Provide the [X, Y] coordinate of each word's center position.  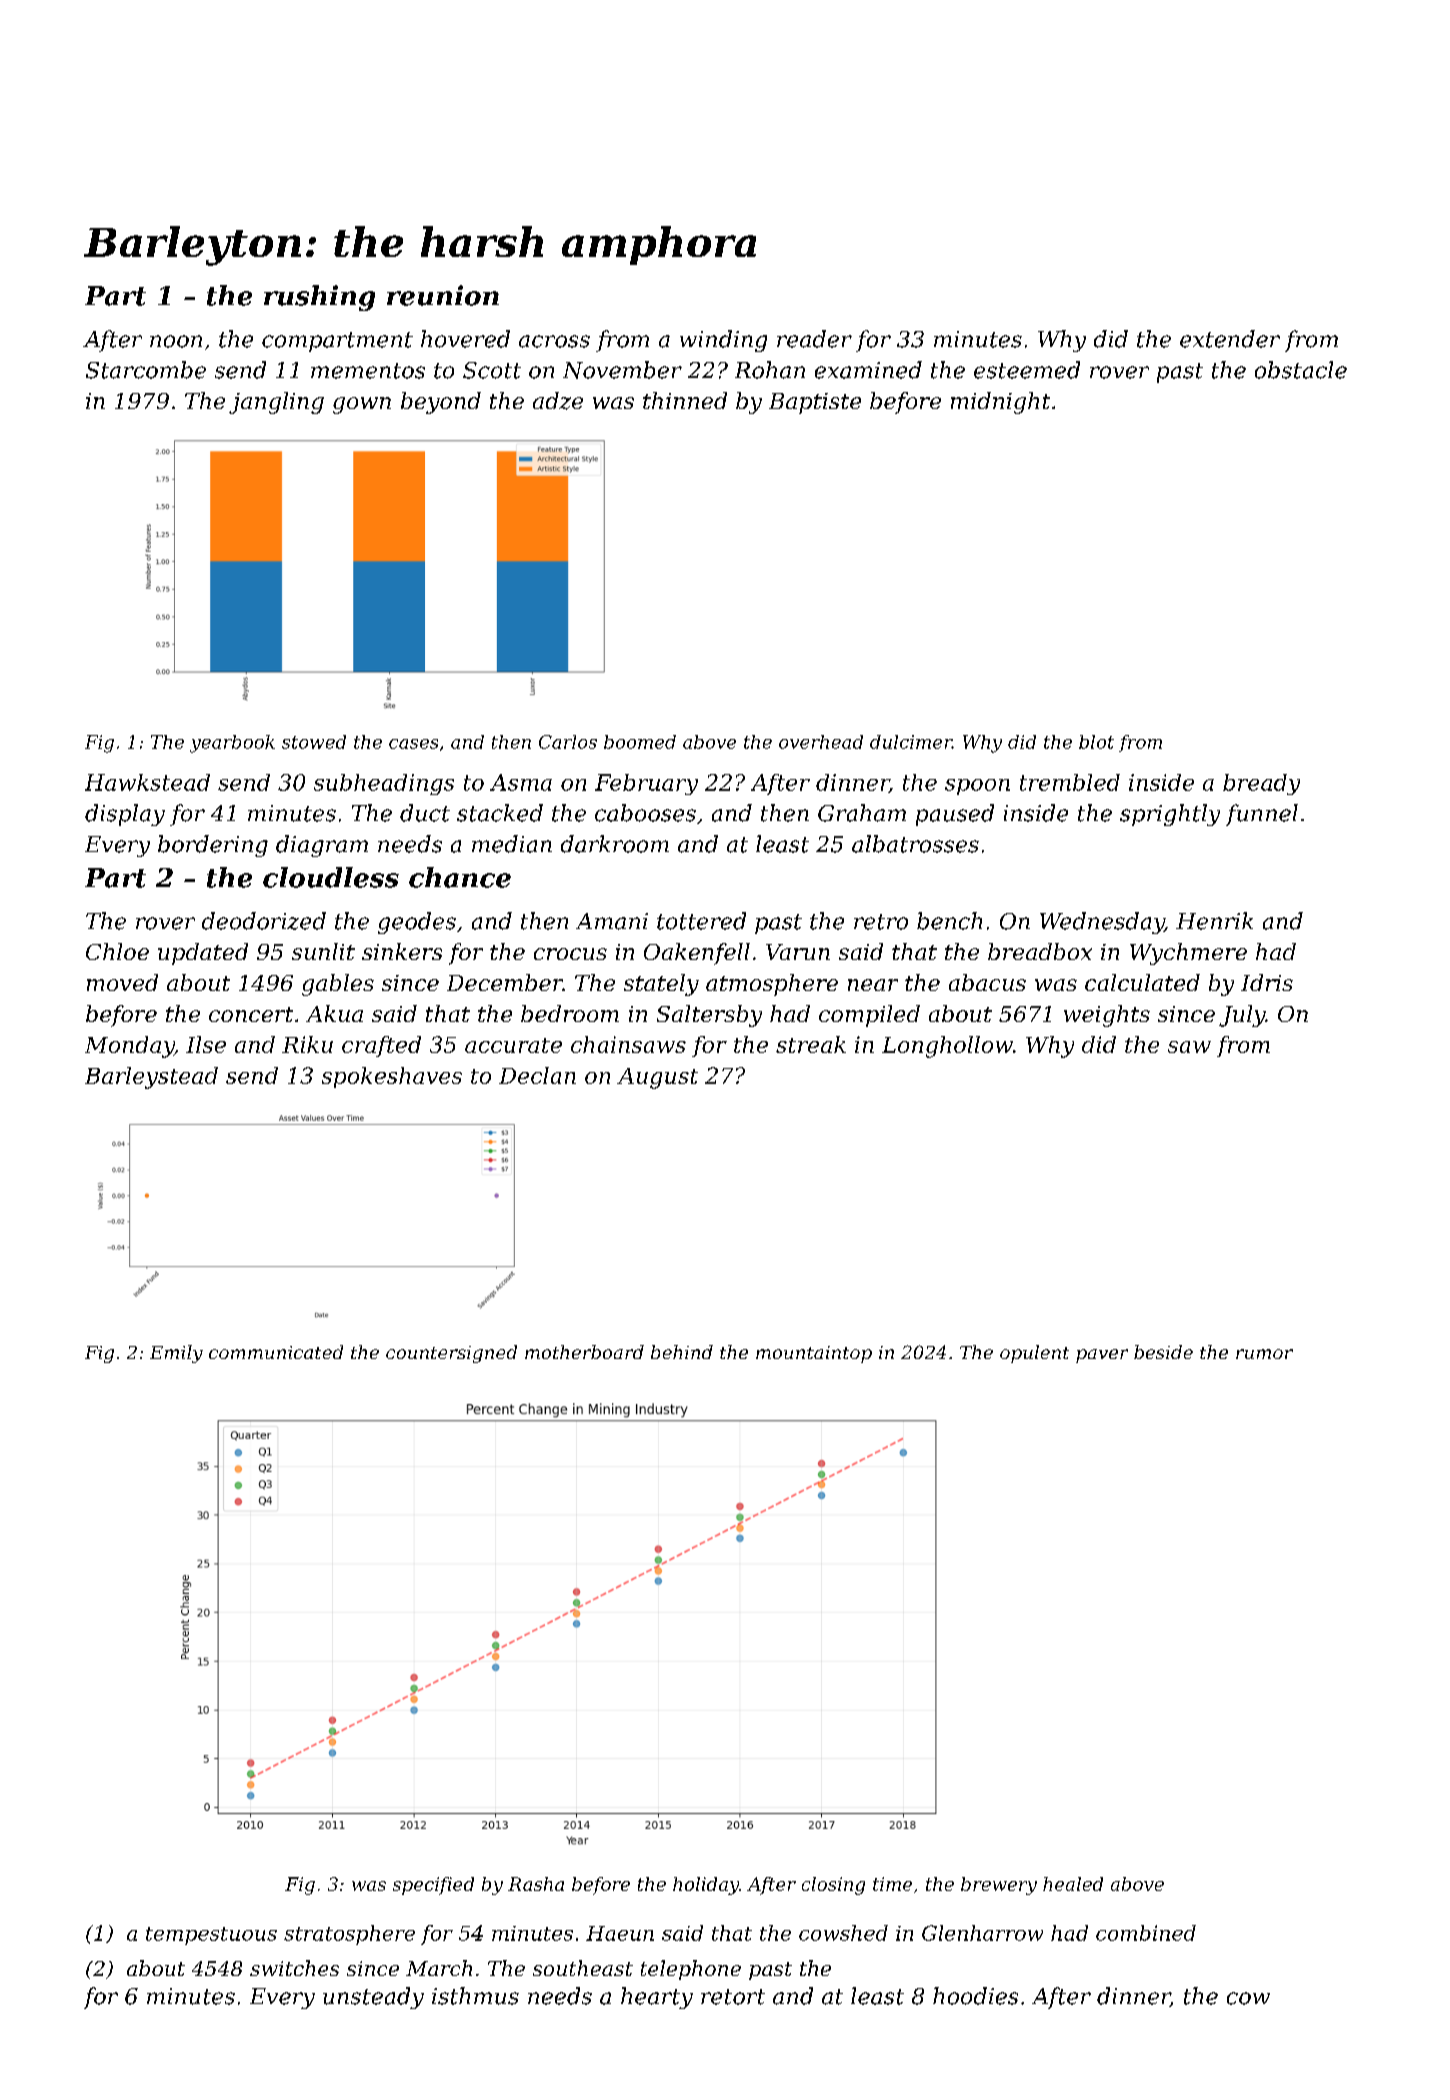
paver [1102, 1356]
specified [433, 1886]
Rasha [536, 1884]
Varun [798, 952]
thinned [685, 400]
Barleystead [151, 1078]
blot [1096, 742]
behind [682, 1352]
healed [1073, 1884]
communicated [276, 1352]
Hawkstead [147, 782]
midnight [1000, 403]
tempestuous [211, 1936]
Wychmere [1188, 954]
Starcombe [146, 370]
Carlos [568, 742]
